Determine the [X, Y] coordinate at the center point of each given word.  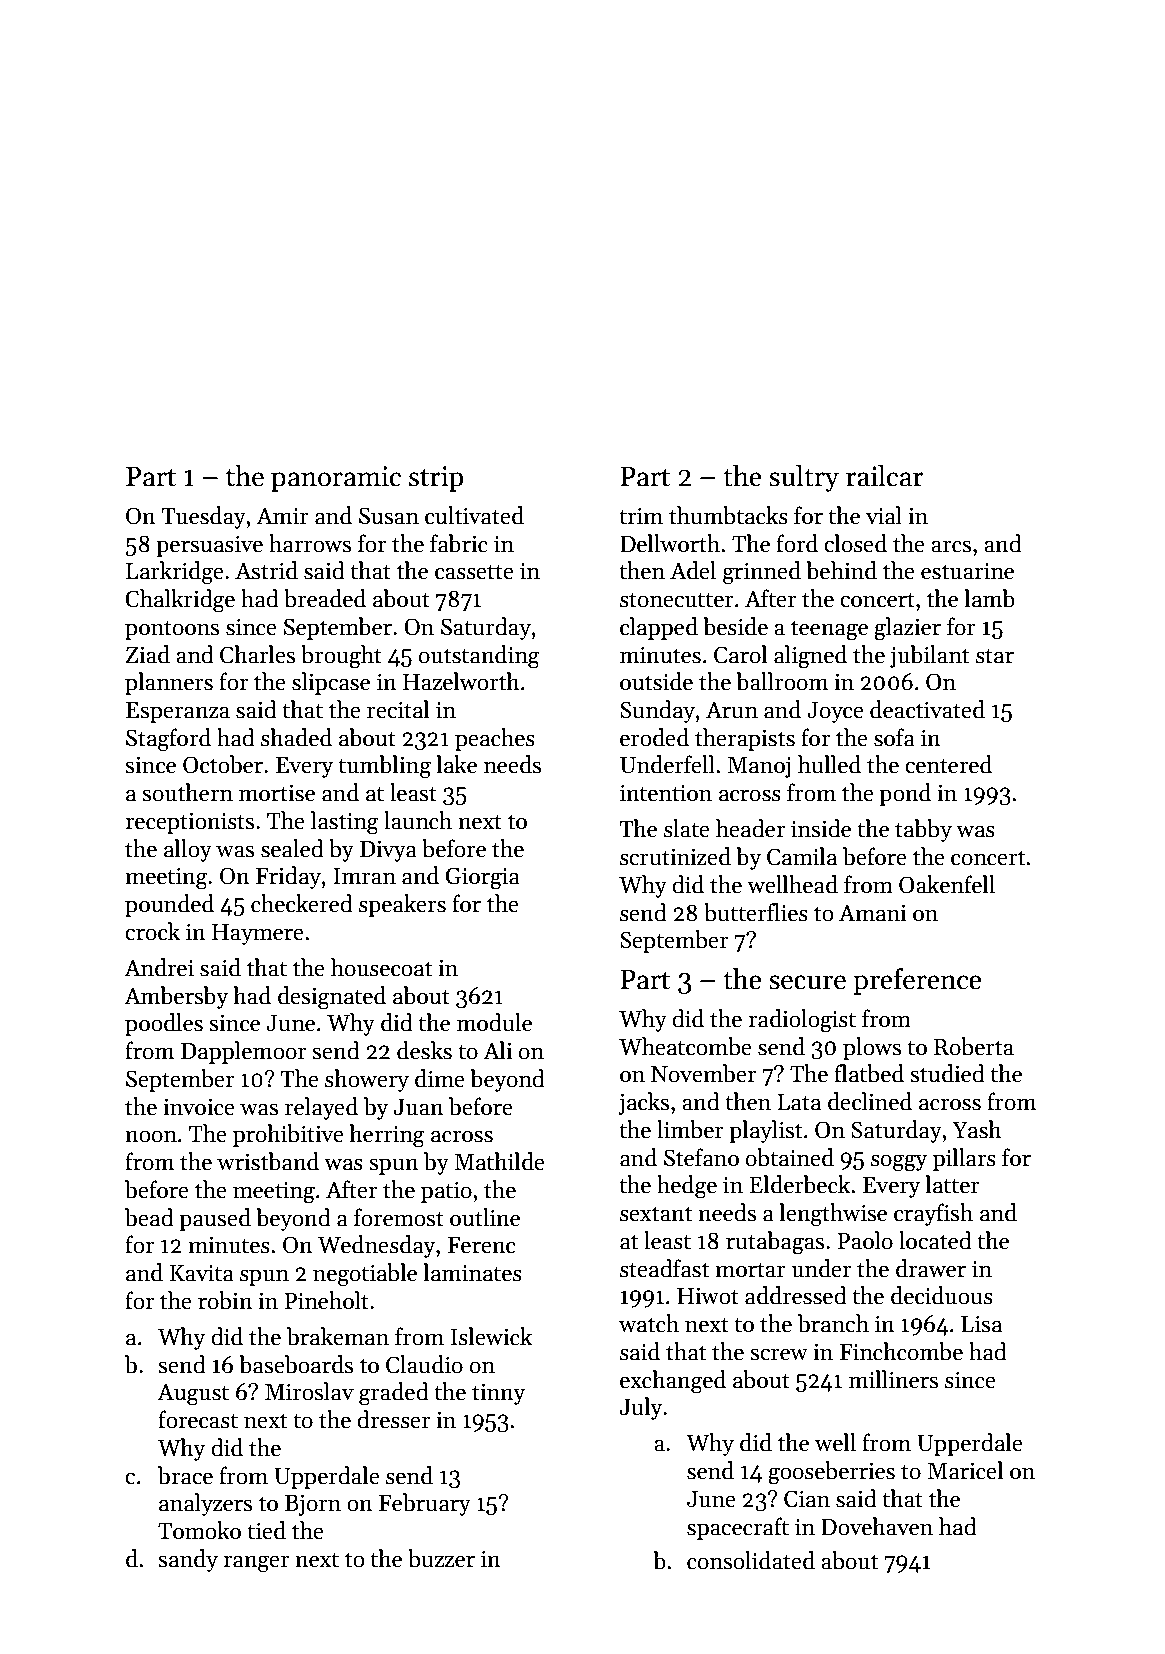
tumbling [384, 767]
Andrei [159, 967]
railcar [885, 476]
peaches [495, 739]
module [494, 1022]
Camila [802, 856]
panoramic [336, 479]
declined [870, 1101]
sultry [804, 478]
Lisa [981, 1324]
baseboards [296, 1364]
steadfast [664, 1268]
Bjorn [313, 1505]
